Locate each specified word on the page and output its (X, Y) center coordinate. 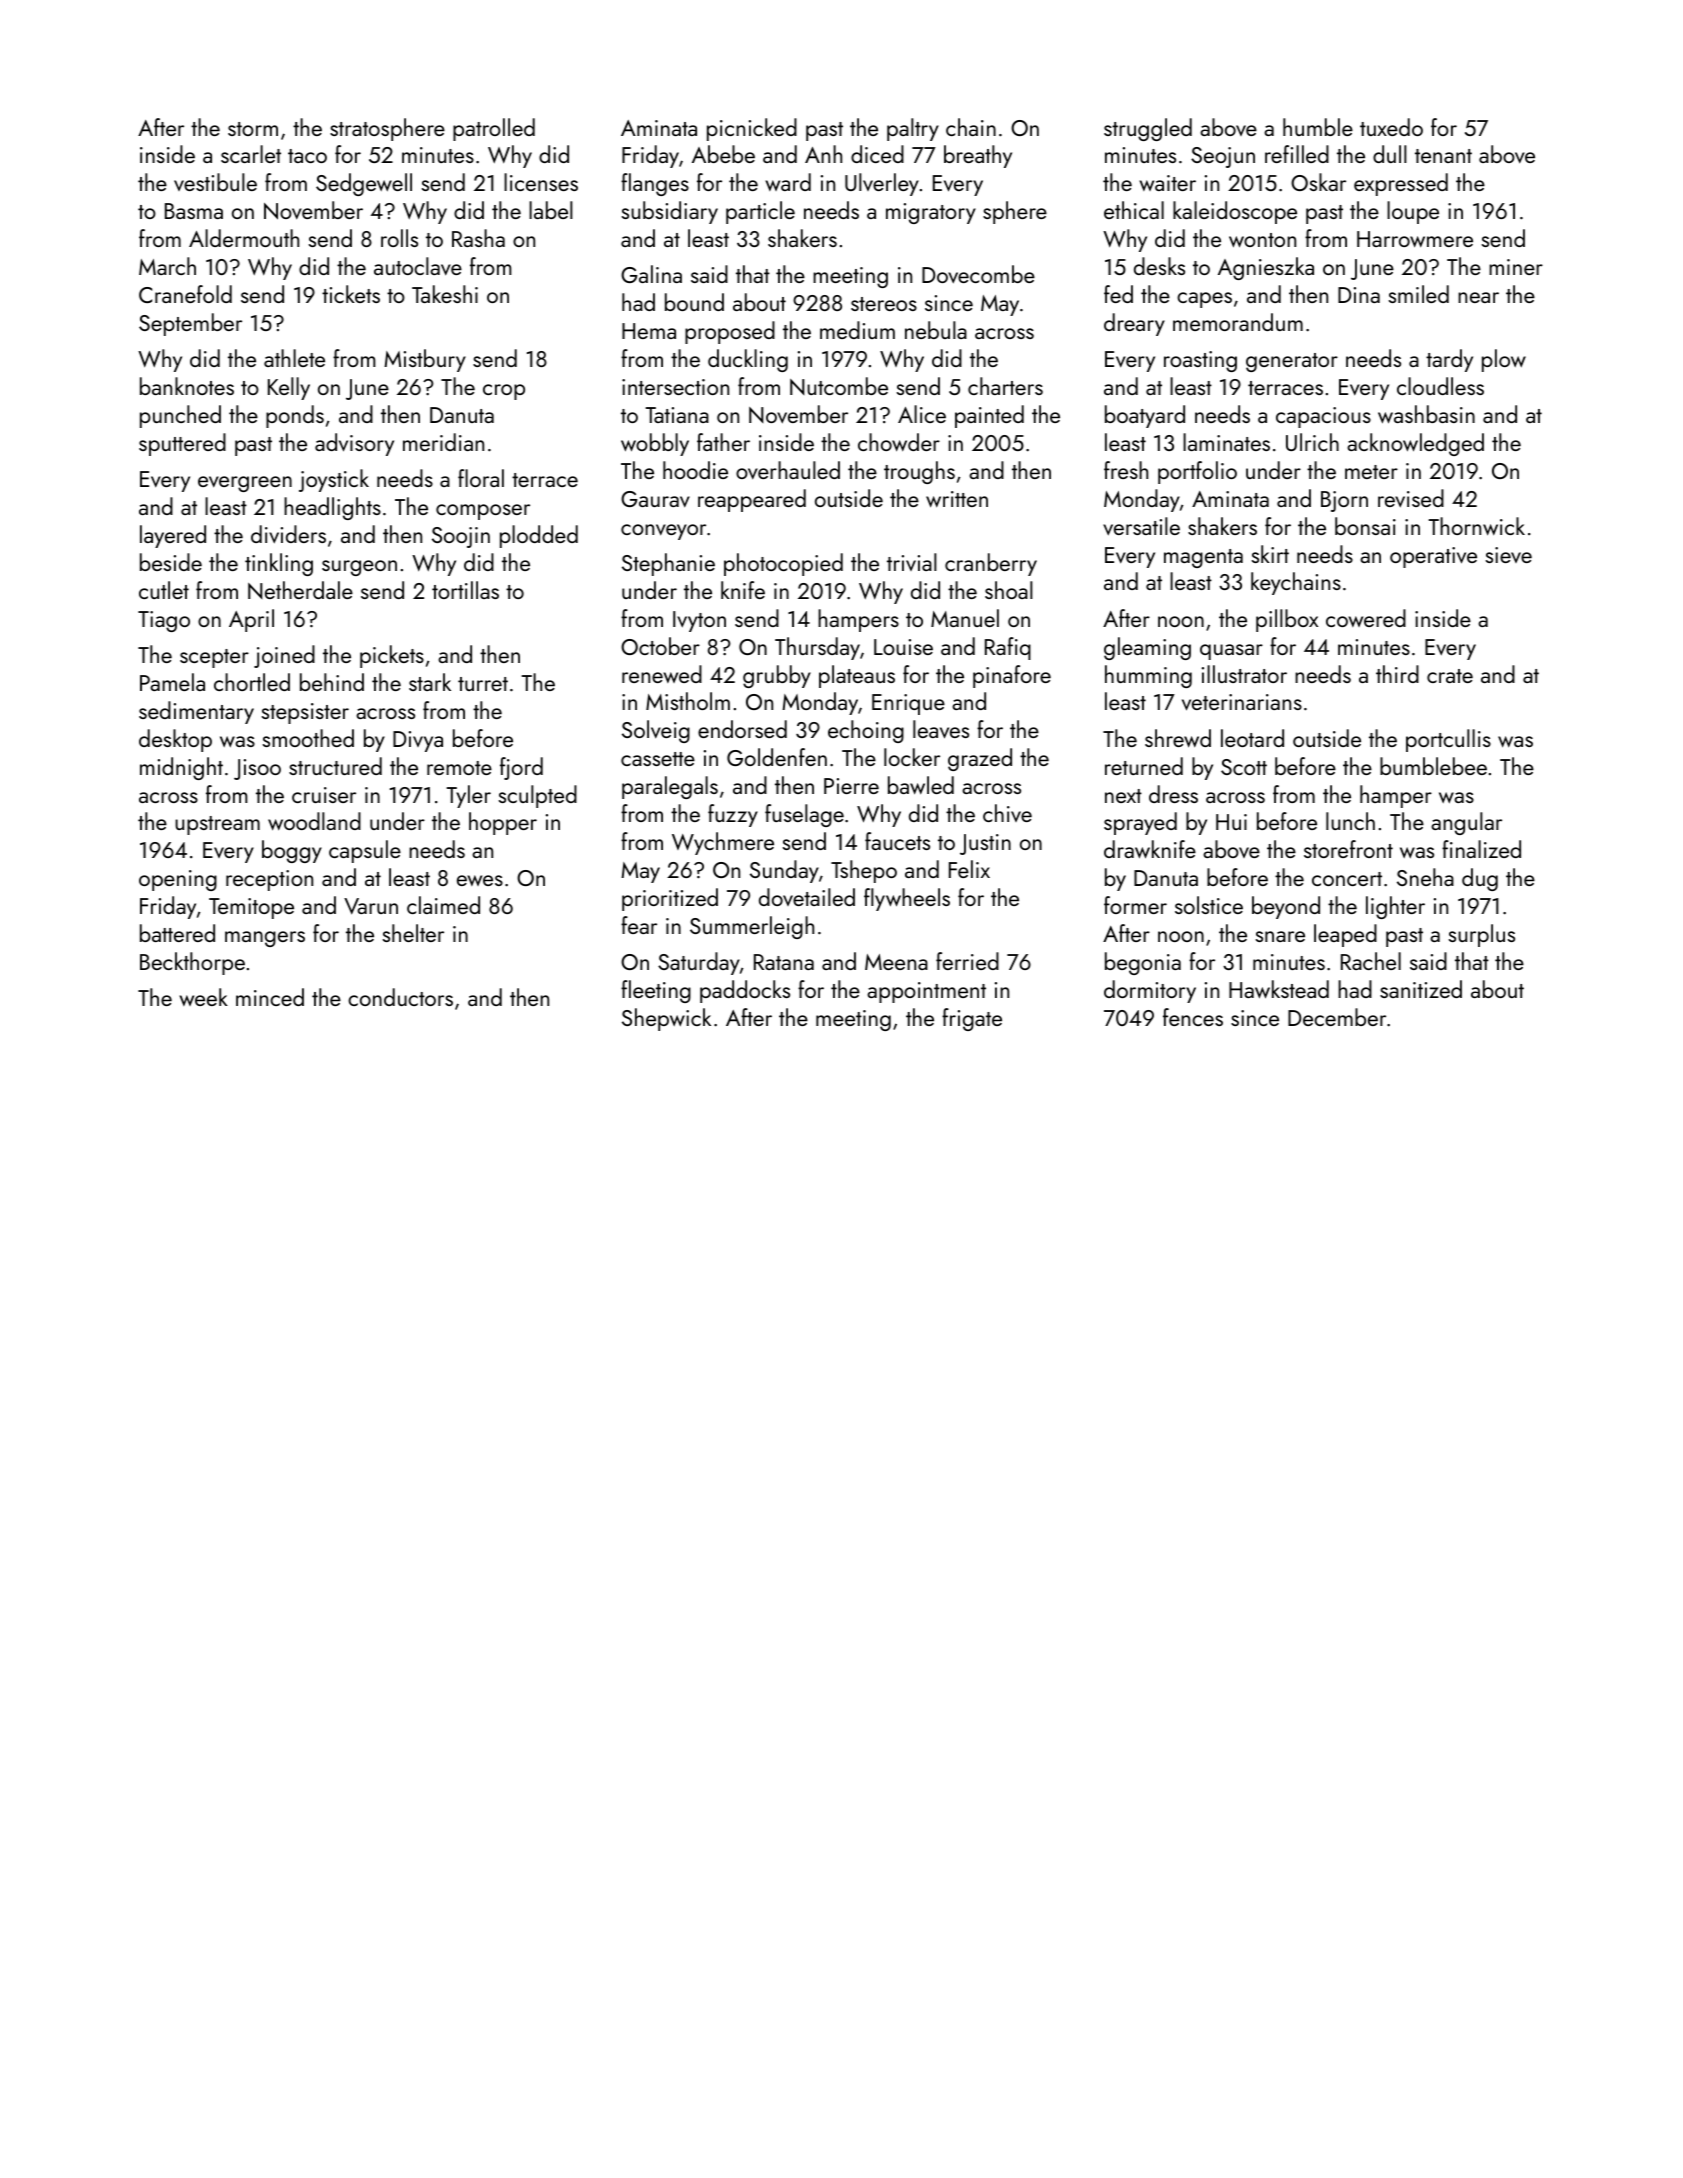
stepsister (305, 713)
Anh (823, 154)
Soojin (461, 537)
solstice (1209, 905)
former (1135, 905)
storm (253, 129)
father (723, 442)
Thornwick (1477, 526)
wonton (1262, 240)
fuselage (804, 815)
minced (270, 997)
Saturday (699, 963)
